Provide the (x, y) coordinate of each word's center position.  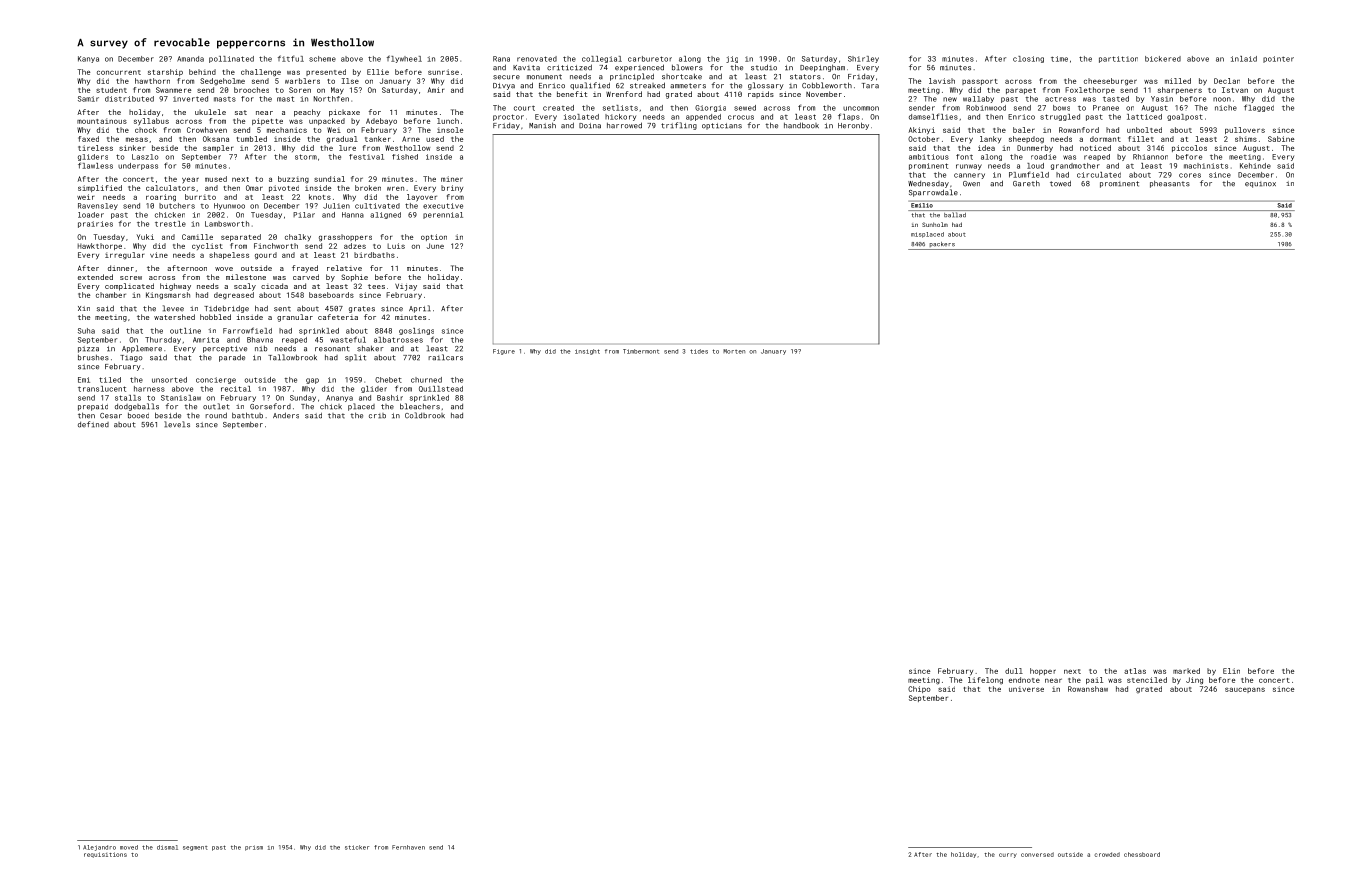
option (434, 237)
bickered (1163, 59)
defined (93, 424)
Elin (1231, 671)
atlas (1135, 671)
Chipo (919, 689)
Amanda (190, 59)
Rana (501, 59)
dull (1014, 671)
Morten (734, 351)
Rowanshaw (1088, 689)
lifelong (985, 681)
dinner (121, 268)
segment (195, 848)
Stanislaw (181, 398)
